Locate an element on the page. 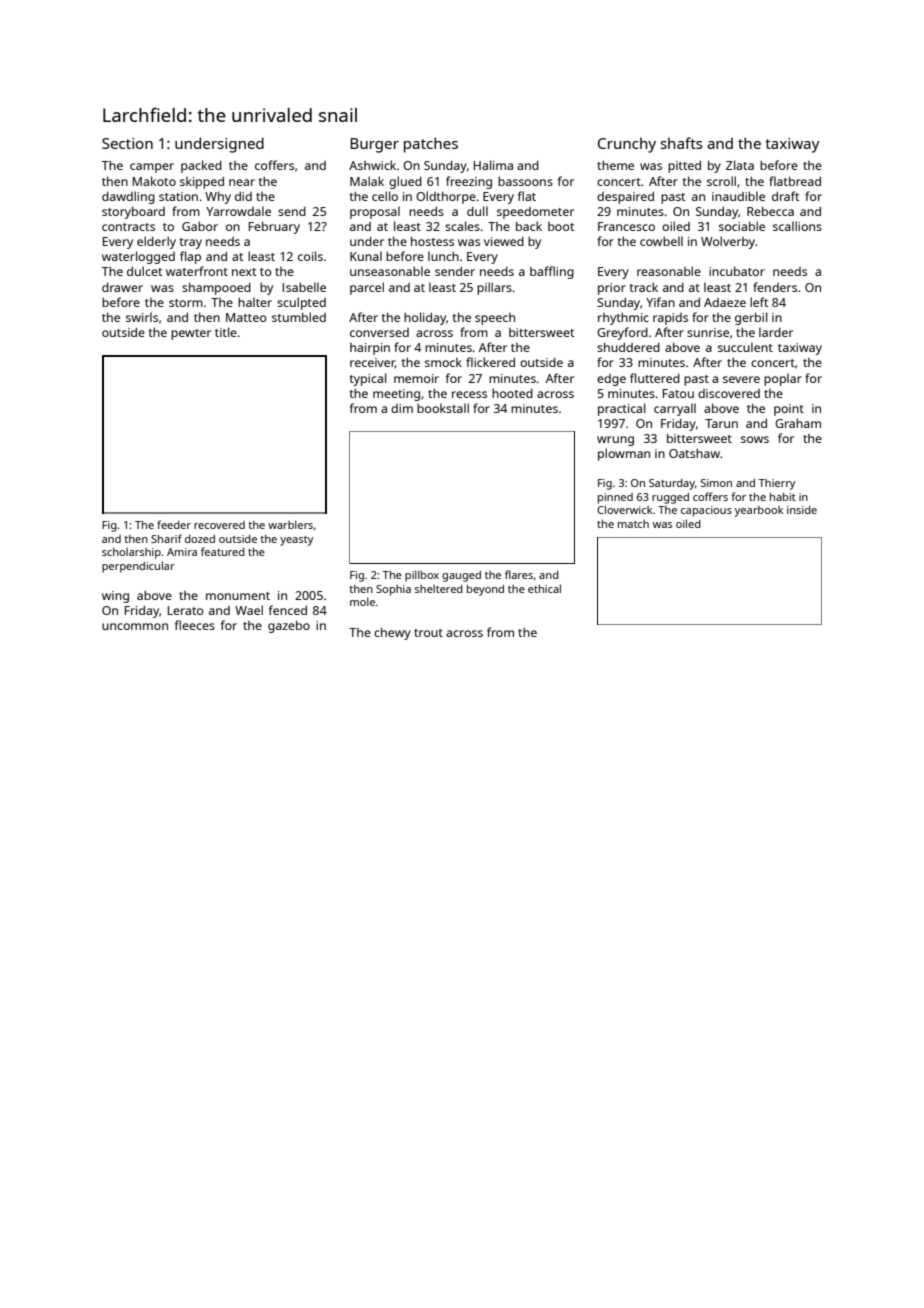  trout is located at coordinates (428, 633).
